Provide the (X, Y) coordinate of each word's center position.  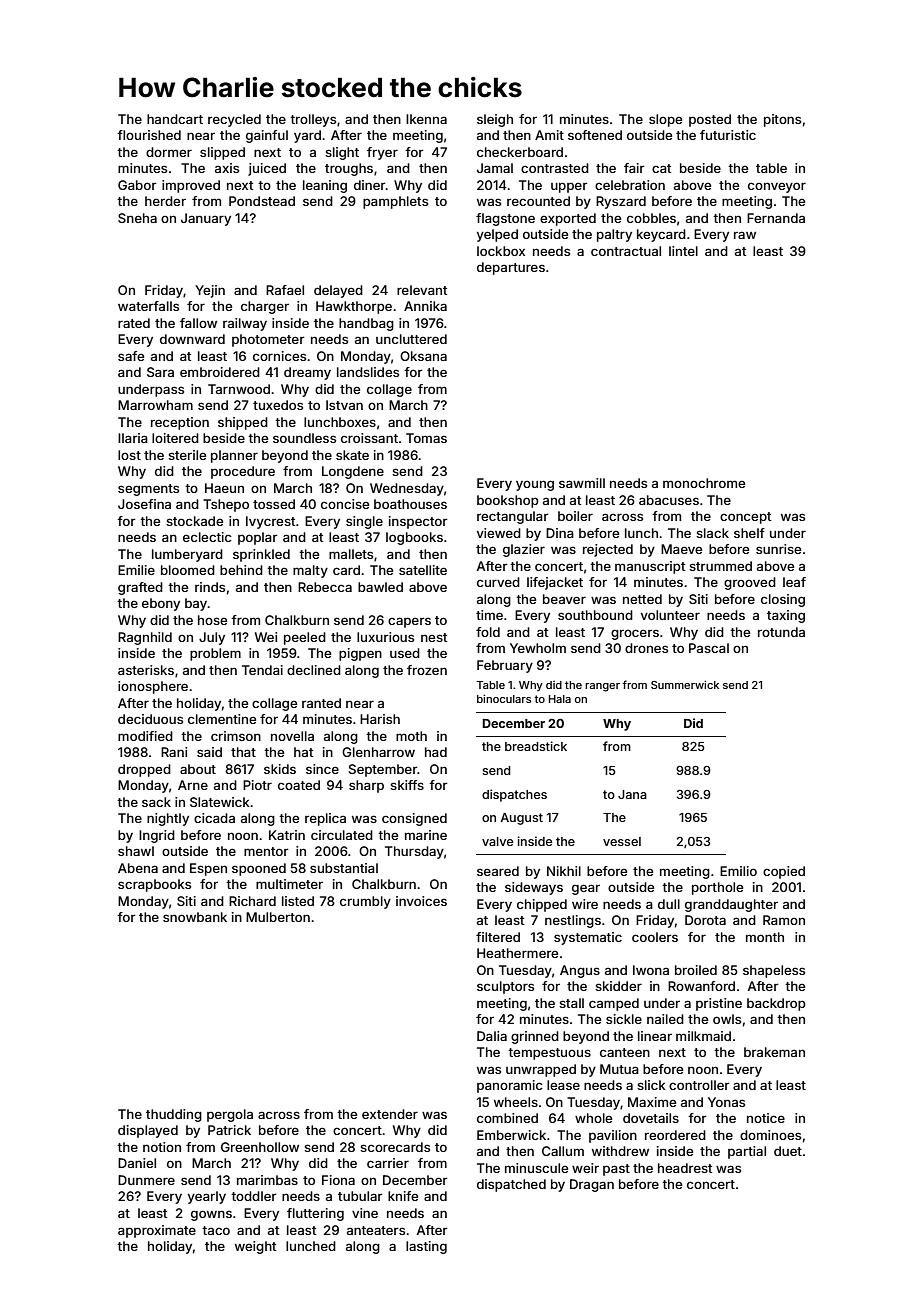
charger (265, 307)
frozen (427, 670)
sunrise (778, 549)
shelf (749, 533)
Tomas (426, 438)
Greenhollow (260, 1147)
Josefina (144, 504)
